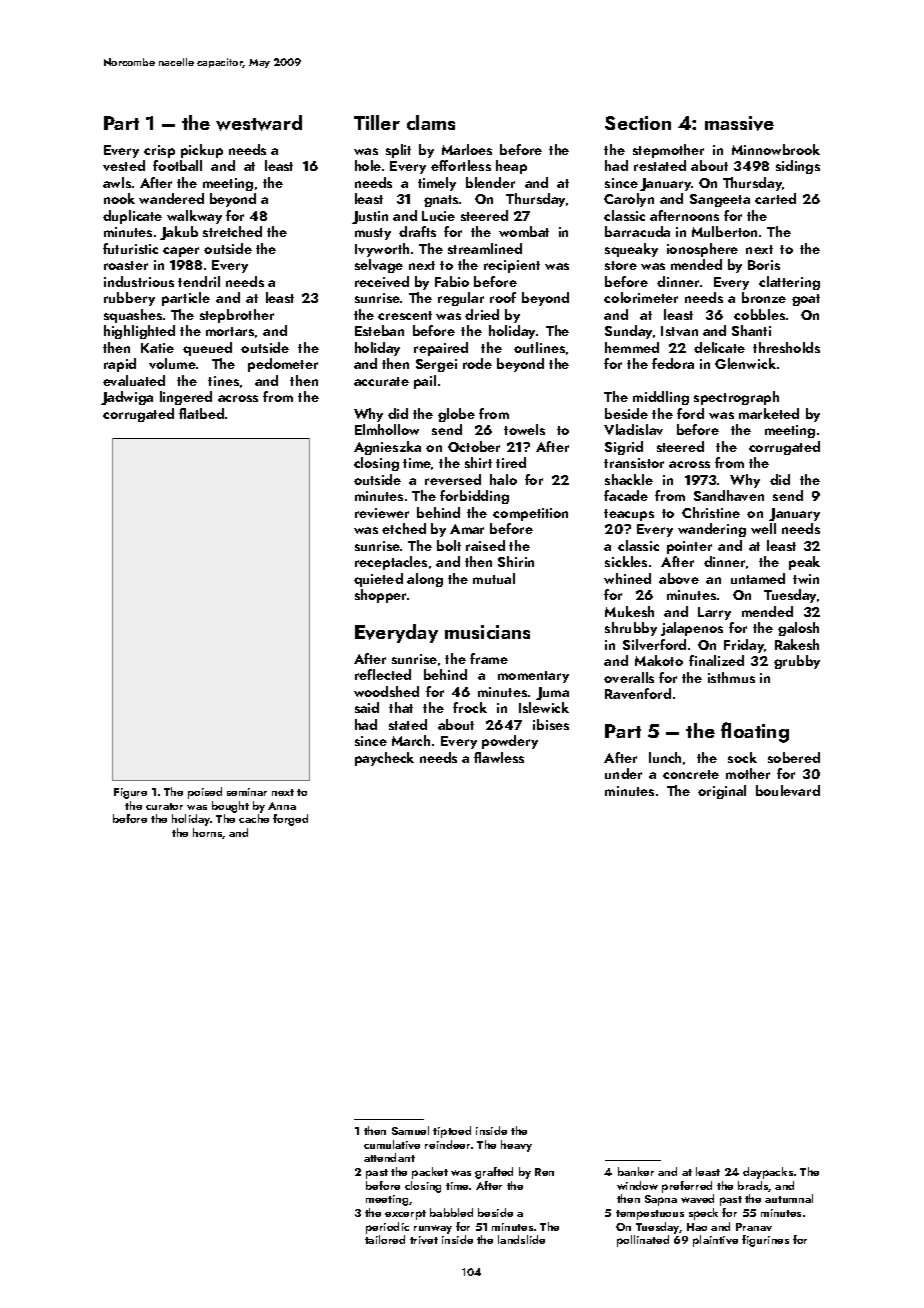  What do you see at coordinates (636, 1171) in the screenshot?
I see `banker` at bounding box center [636, 1171].
